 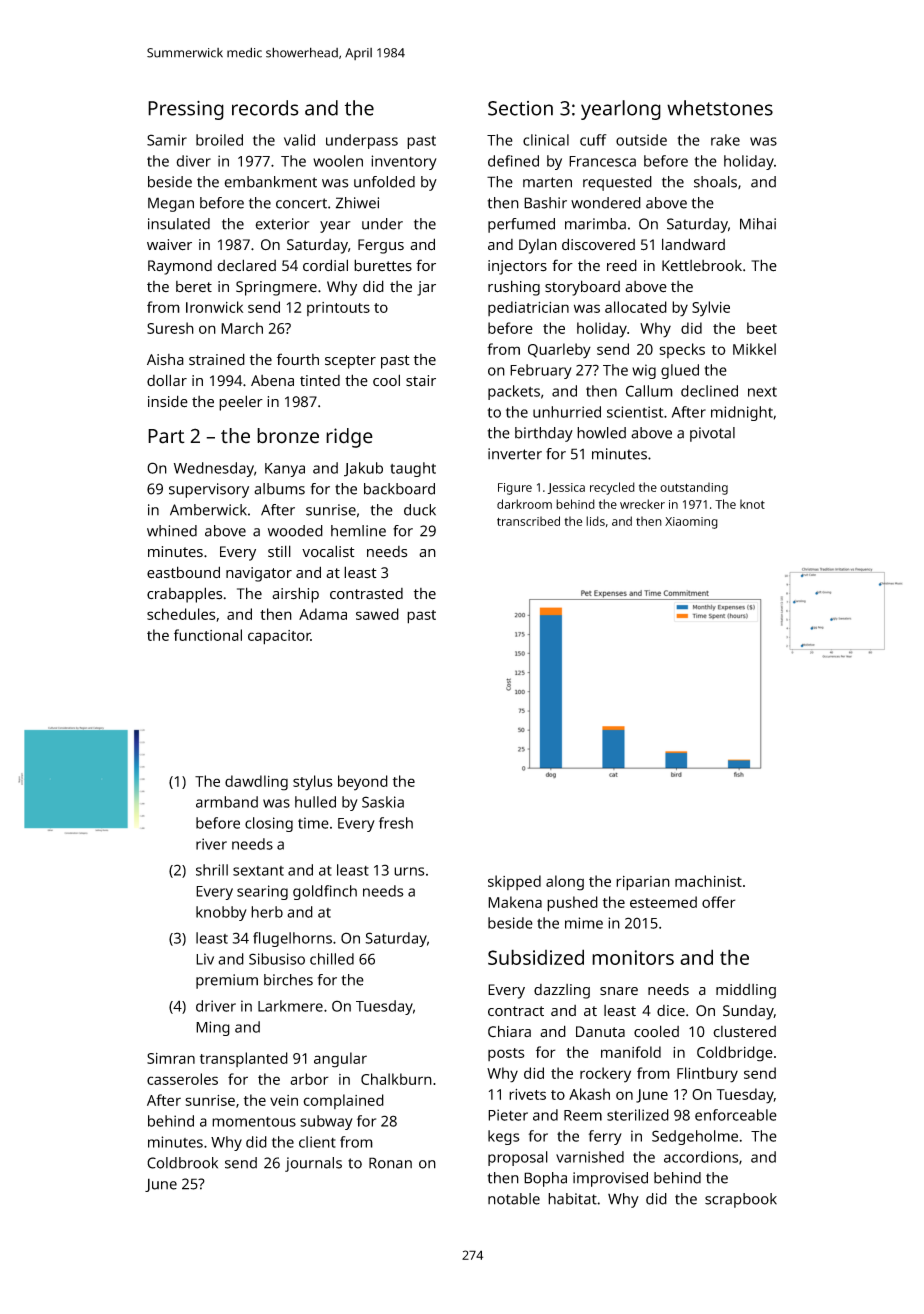 What do you see at coordinates (259, 574) in the screenshot?
I see `navigator` at bounding box center [259, 574].
